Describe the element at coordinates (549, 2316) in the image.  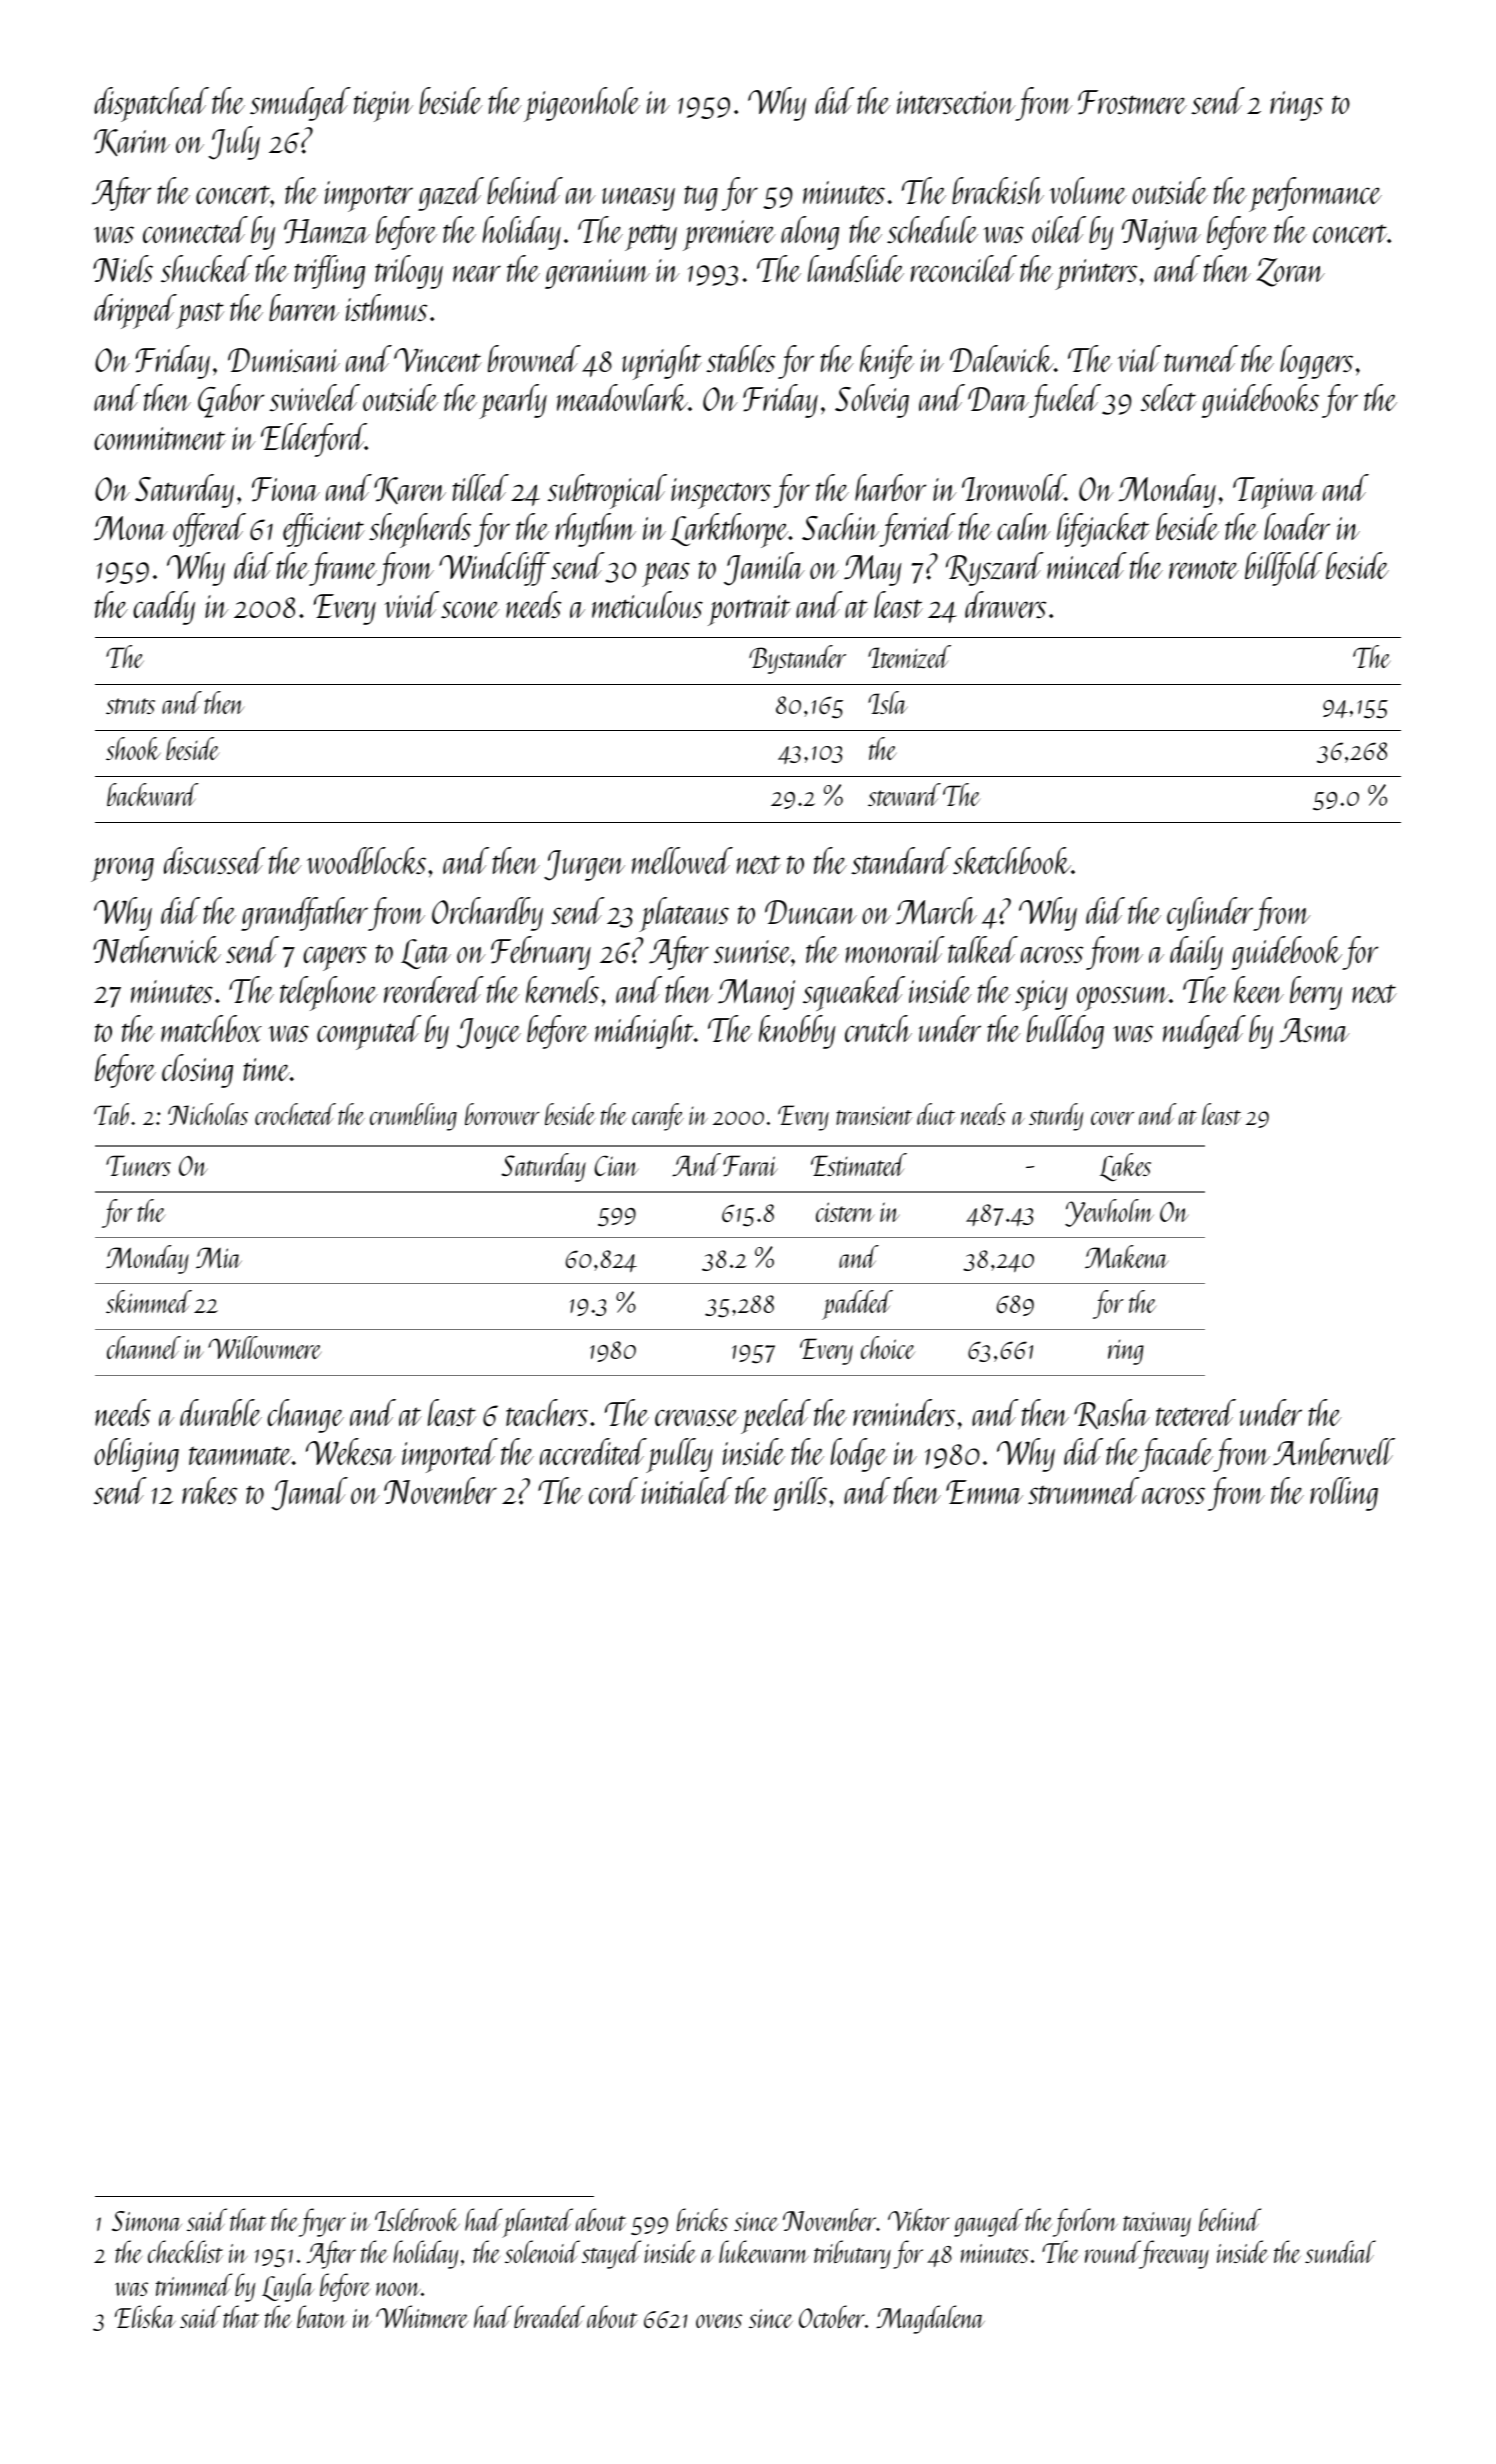
I see `breaded` at that location.
